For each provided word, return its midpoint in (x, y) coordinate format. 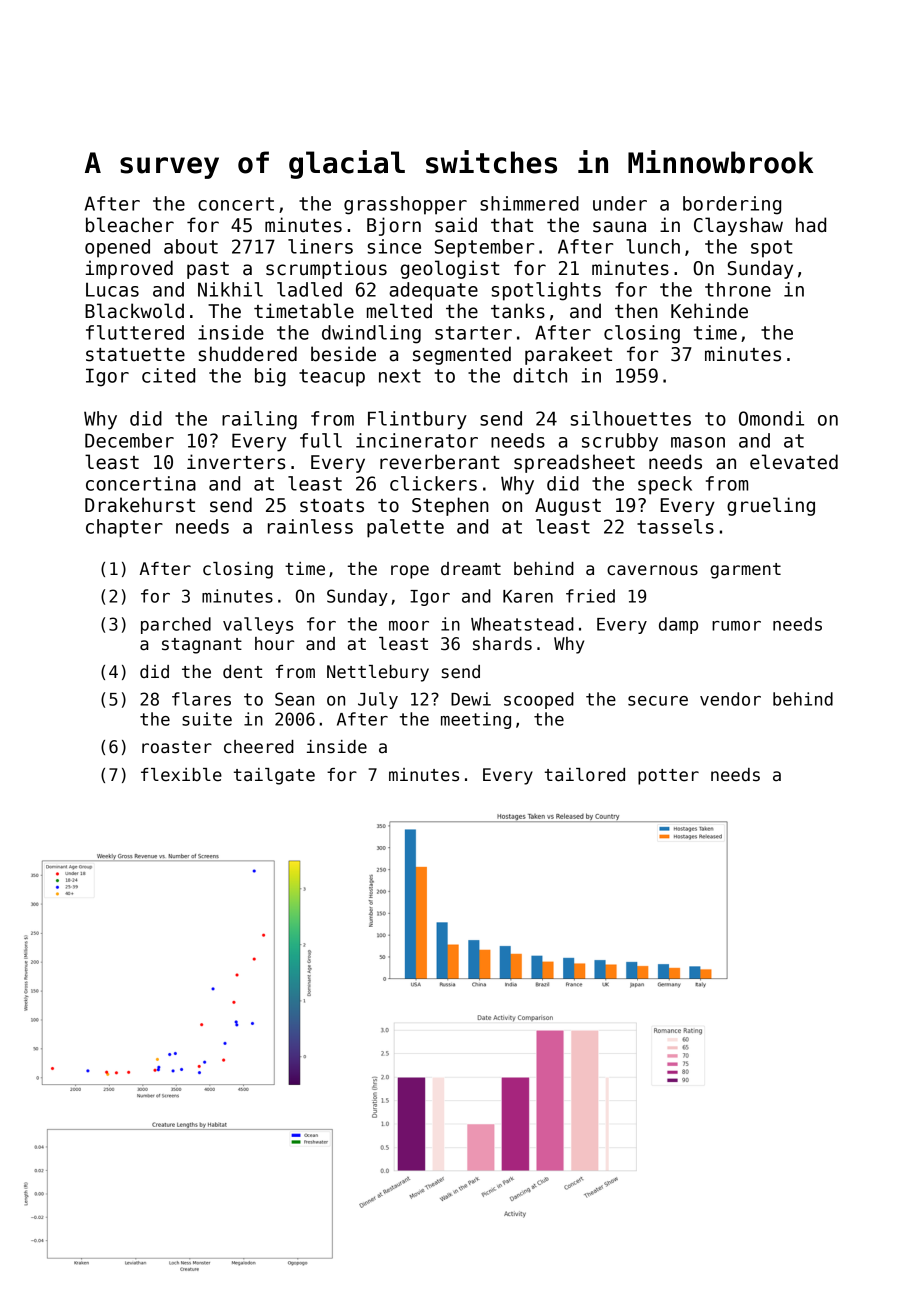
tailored (585, 775)
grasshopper (405, 205)
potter (668, 777)
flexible (181, 775)
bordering (732, 205)
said (456, 225)
